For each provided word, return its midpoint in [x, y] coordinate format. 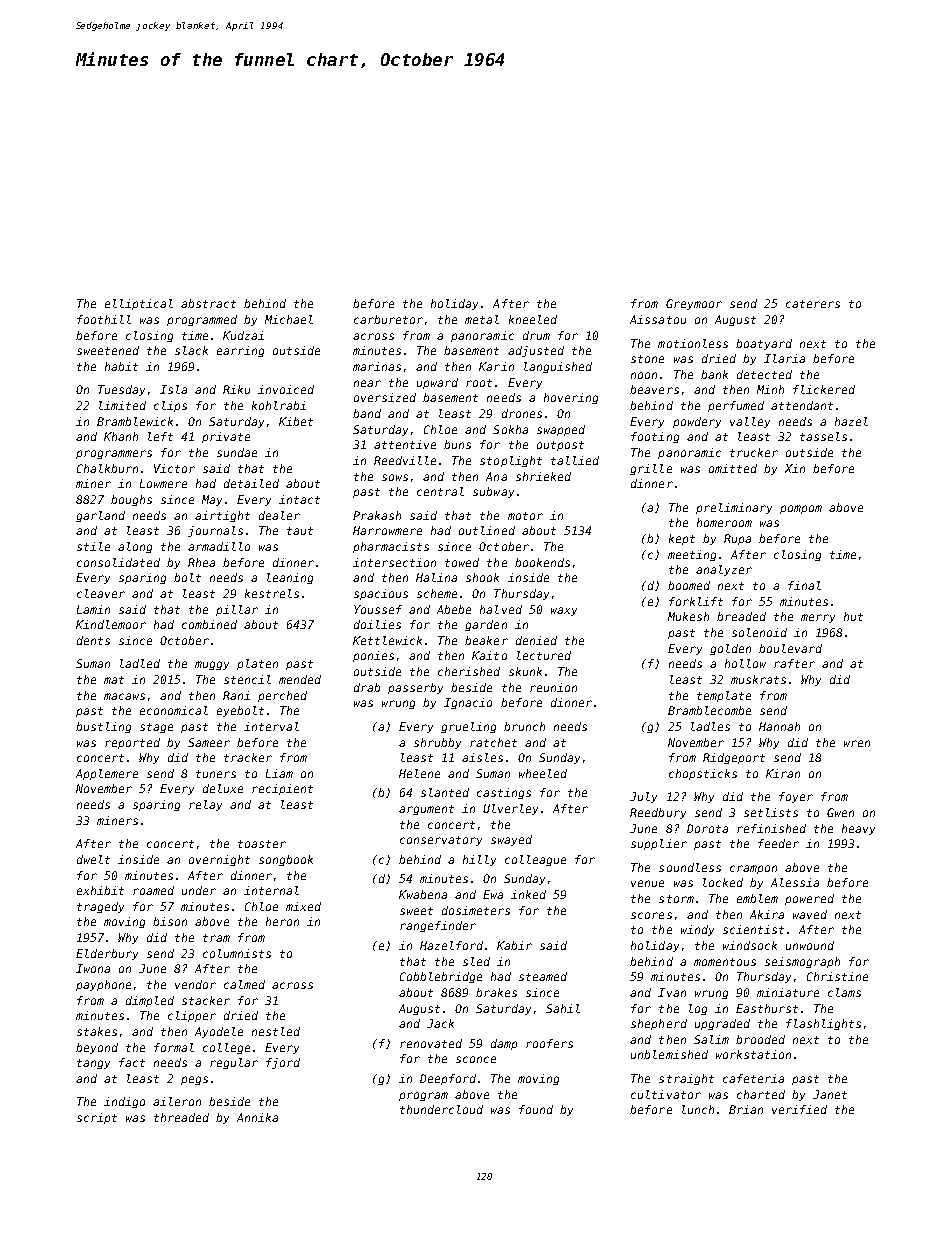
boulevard [790, 648]
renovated [431, 1043]
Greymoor [694, 304]
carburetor [388, 319]
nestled [276, 1031]
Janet [830, 1094]
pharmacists [391, 547]
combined [209, 624]
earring [240, 351]
